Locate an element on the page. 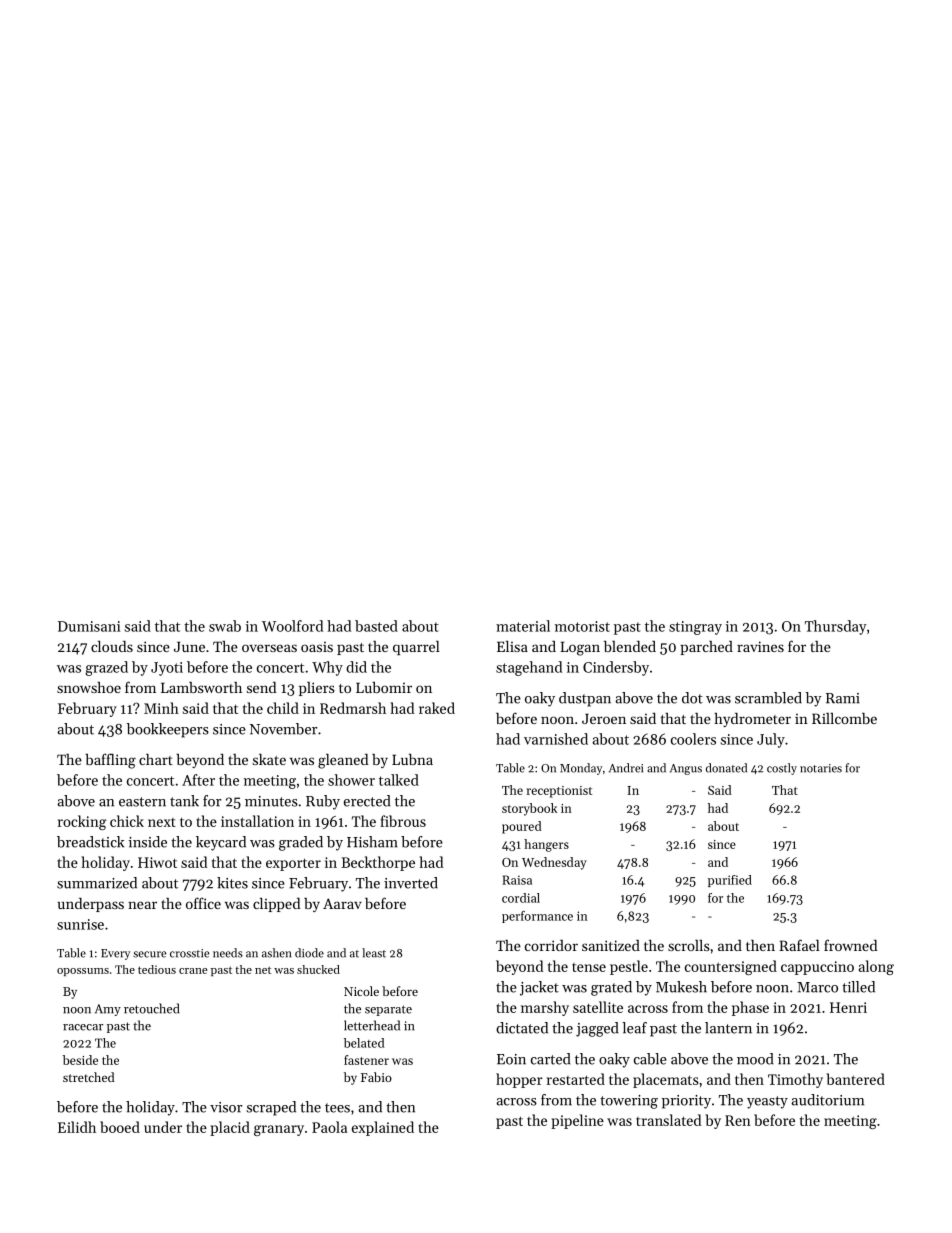 The image size is (952, 1233). oasis is located at coordinates (317, 646).
